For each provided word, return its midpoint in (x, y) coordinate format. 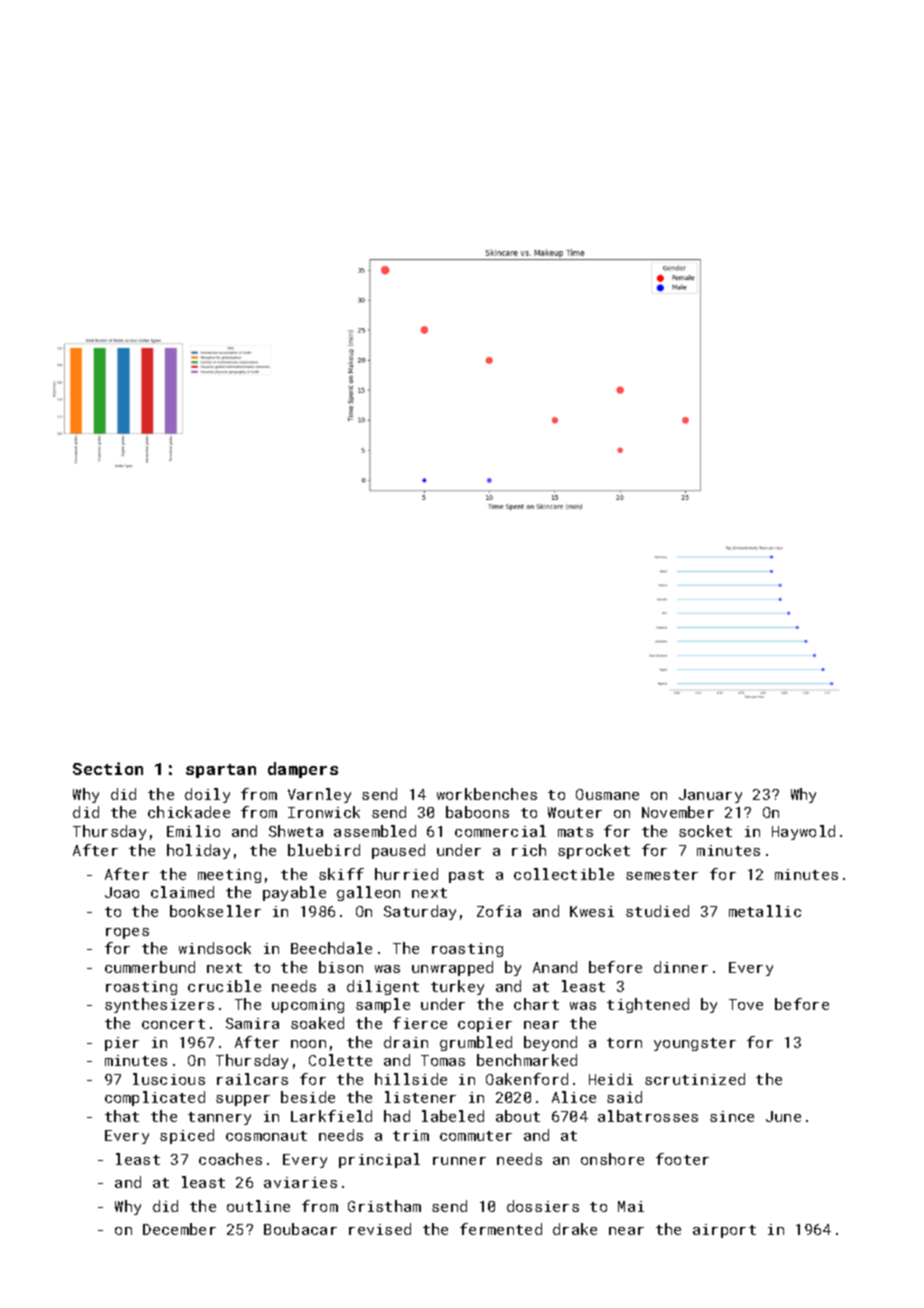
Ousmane (607, 794)
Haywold (803, 832)
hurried (406, 874)
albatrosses (648, 1116)
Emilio (193, 831)
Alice (574, 1097)
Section (108, 768)
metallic (765, 911)
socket (705, 831)
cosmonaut (266, 1136)
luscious (169, 1079)
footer (682, 1159)
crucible (224, 986)
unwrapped (452, 968)
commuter (476, 1136)
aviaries (300, 1182)
